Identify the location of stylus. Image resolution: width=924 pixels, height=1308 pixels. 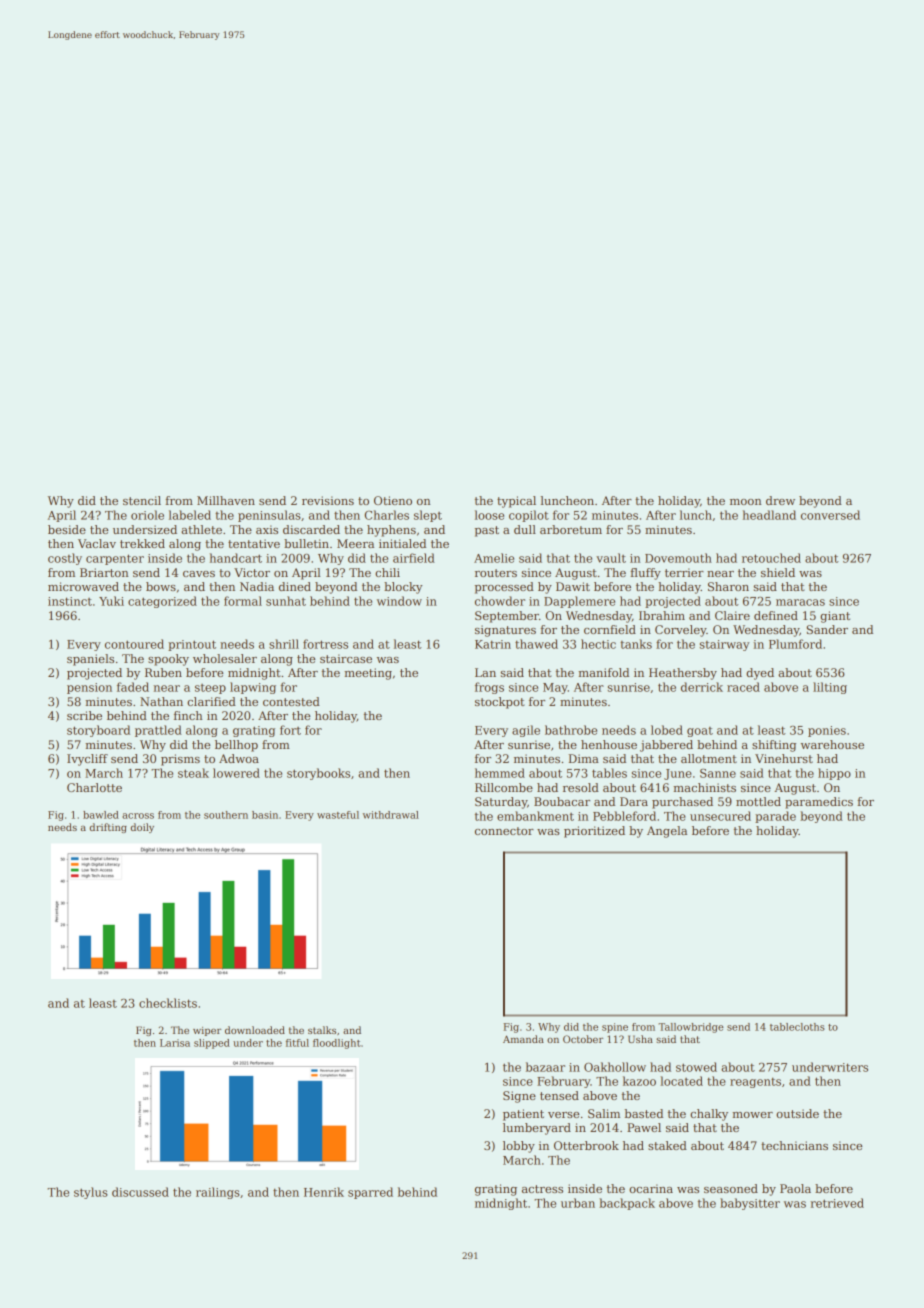
(91, 1193).
